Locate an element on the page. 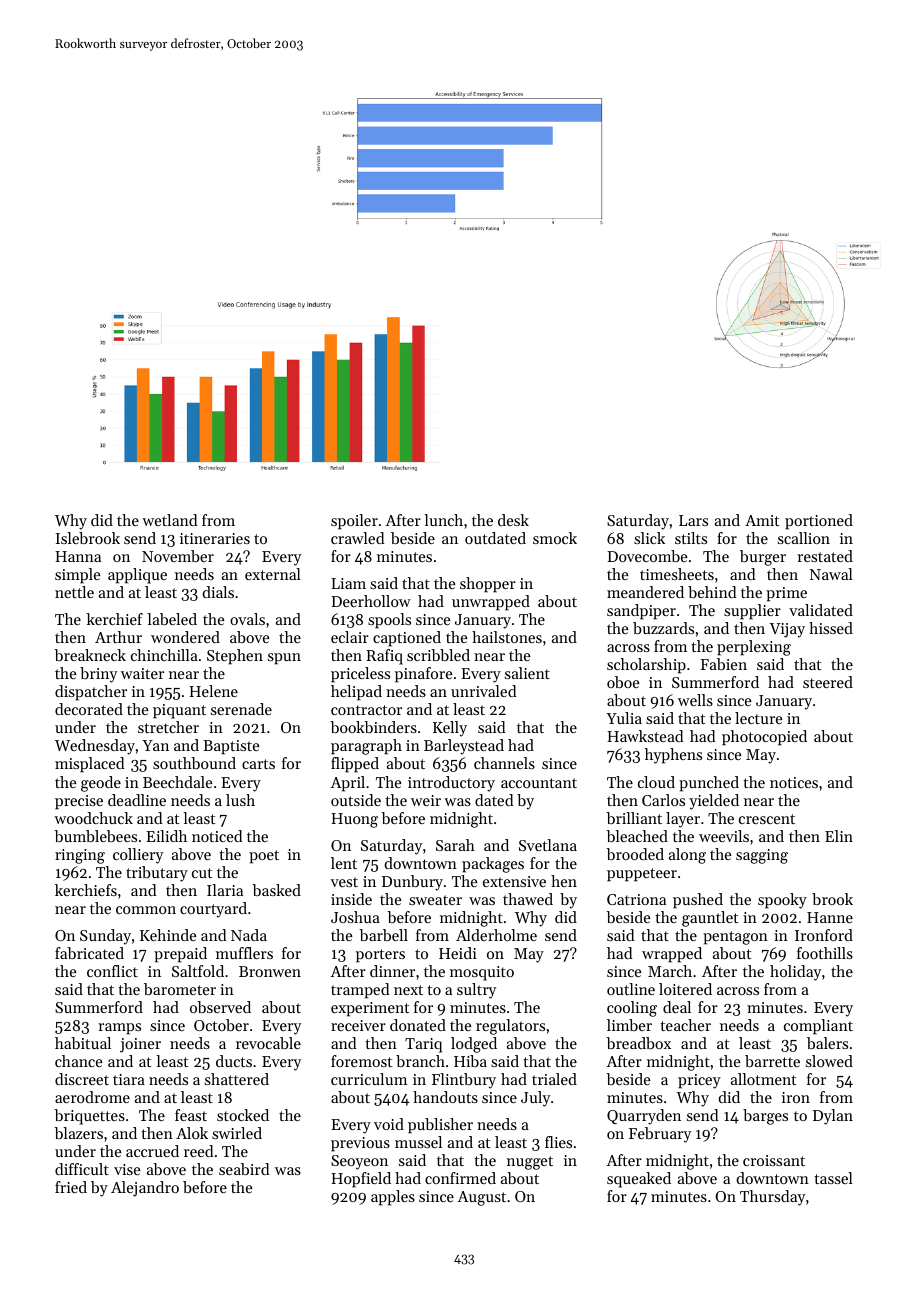 Image resolution: width=908 pixels, height=1316 pixels. blazers is located at coordinates (78, 1133).
